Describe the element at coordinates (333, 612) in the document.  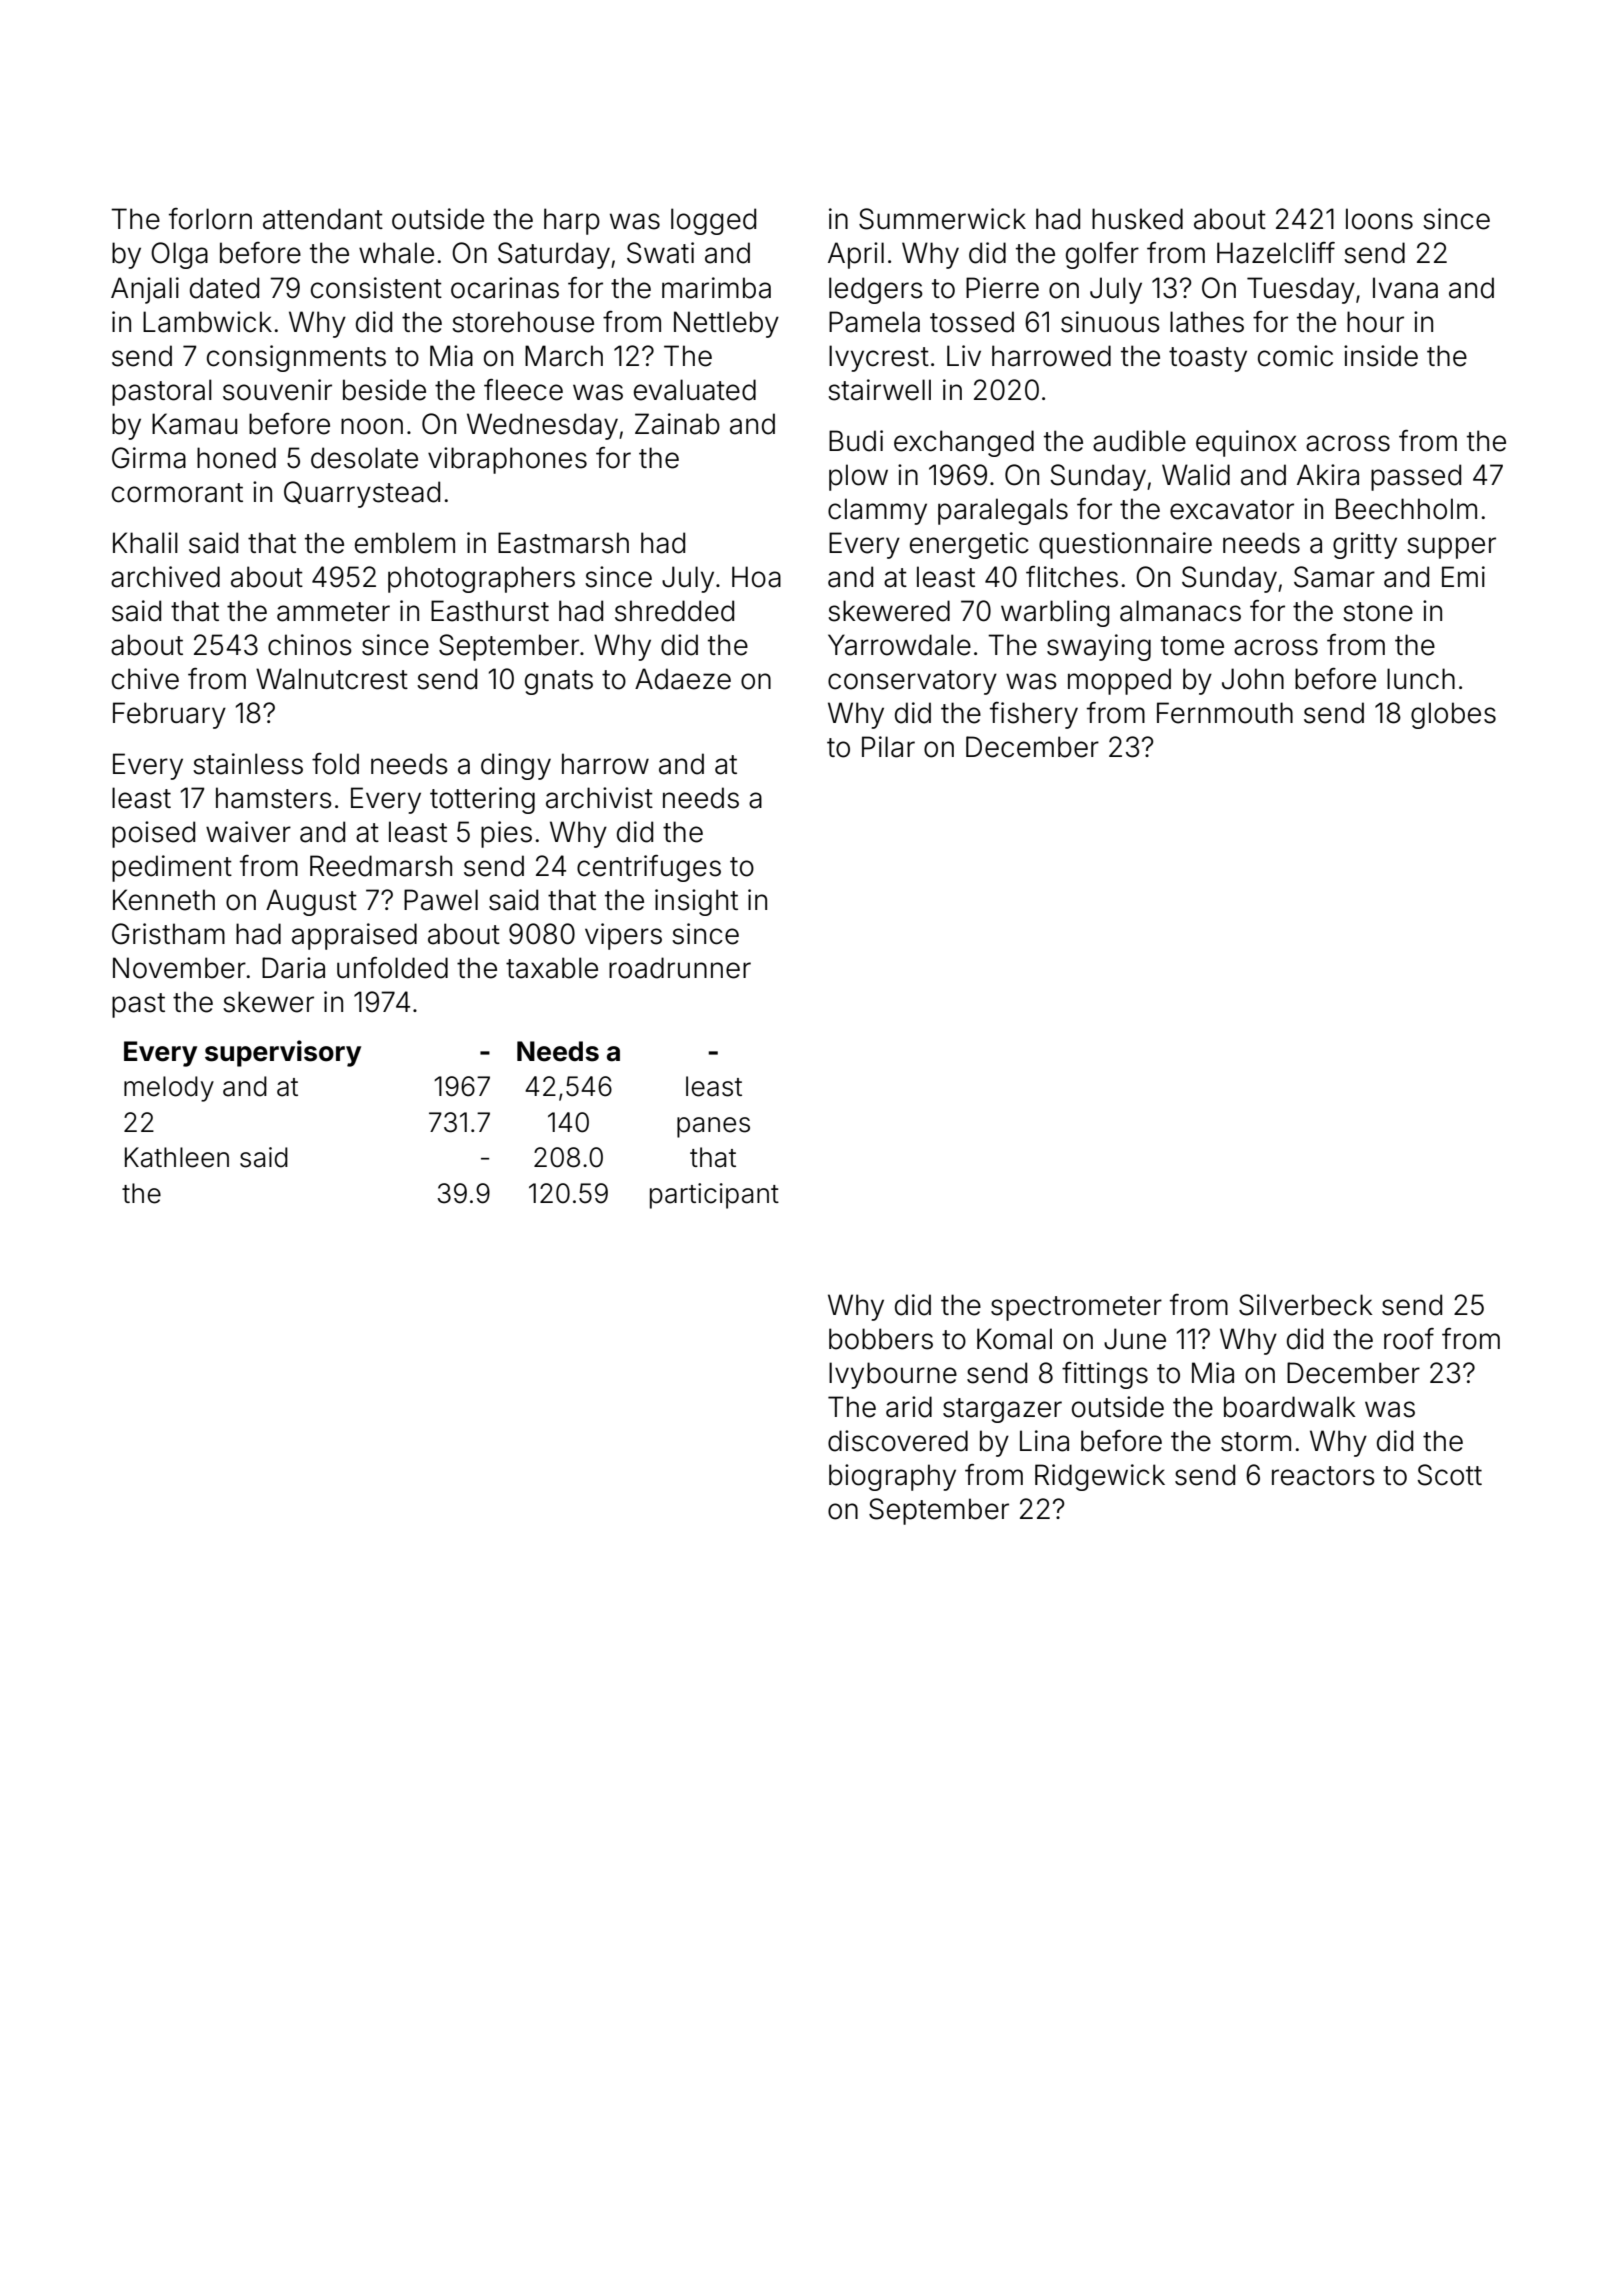
I see `ammeter` at that location.
